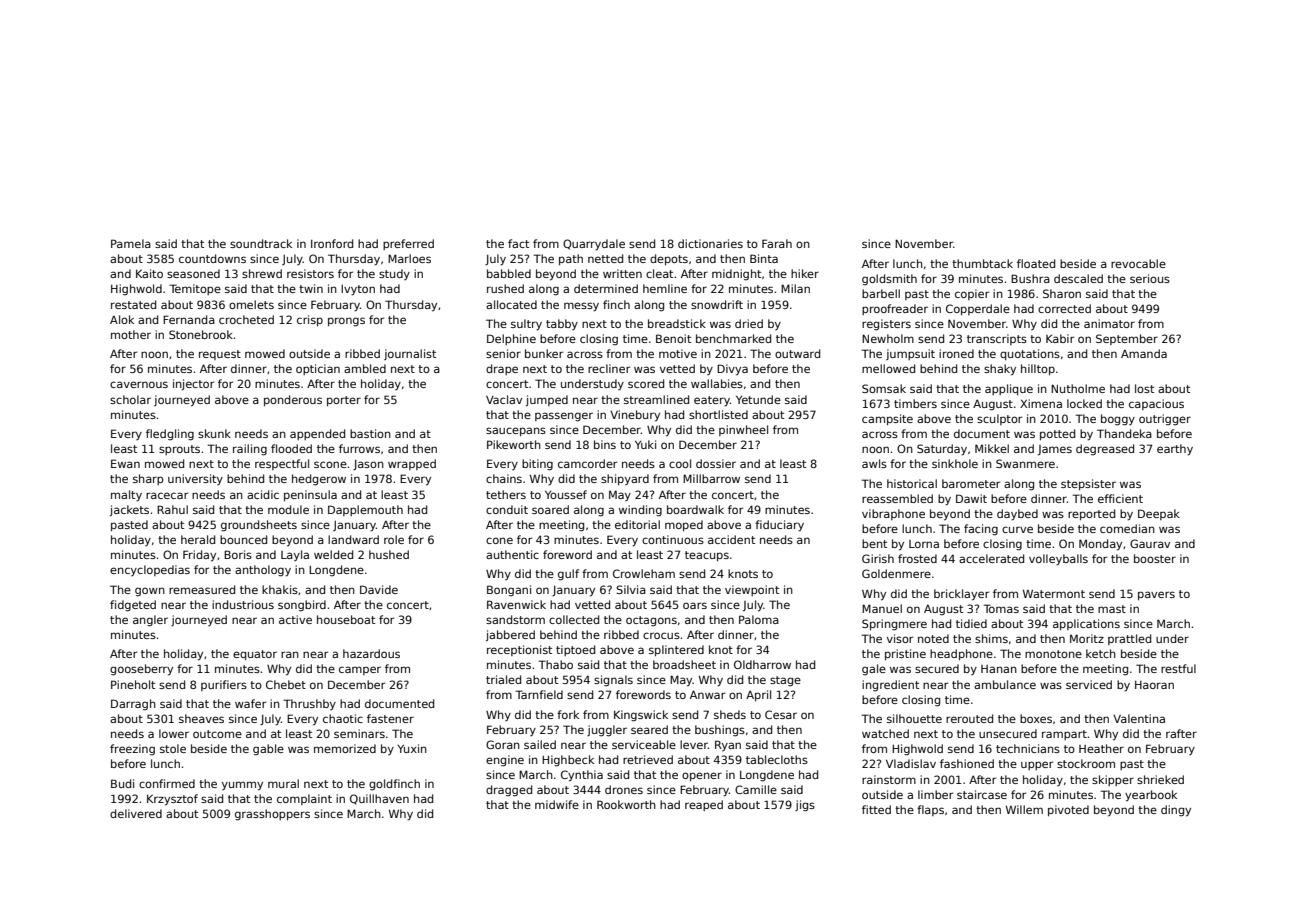 The image size is (1308, 924). What do you see at coordinates (136, 813) in the page?
I see `delivered` at bounding box center [136, 813].
